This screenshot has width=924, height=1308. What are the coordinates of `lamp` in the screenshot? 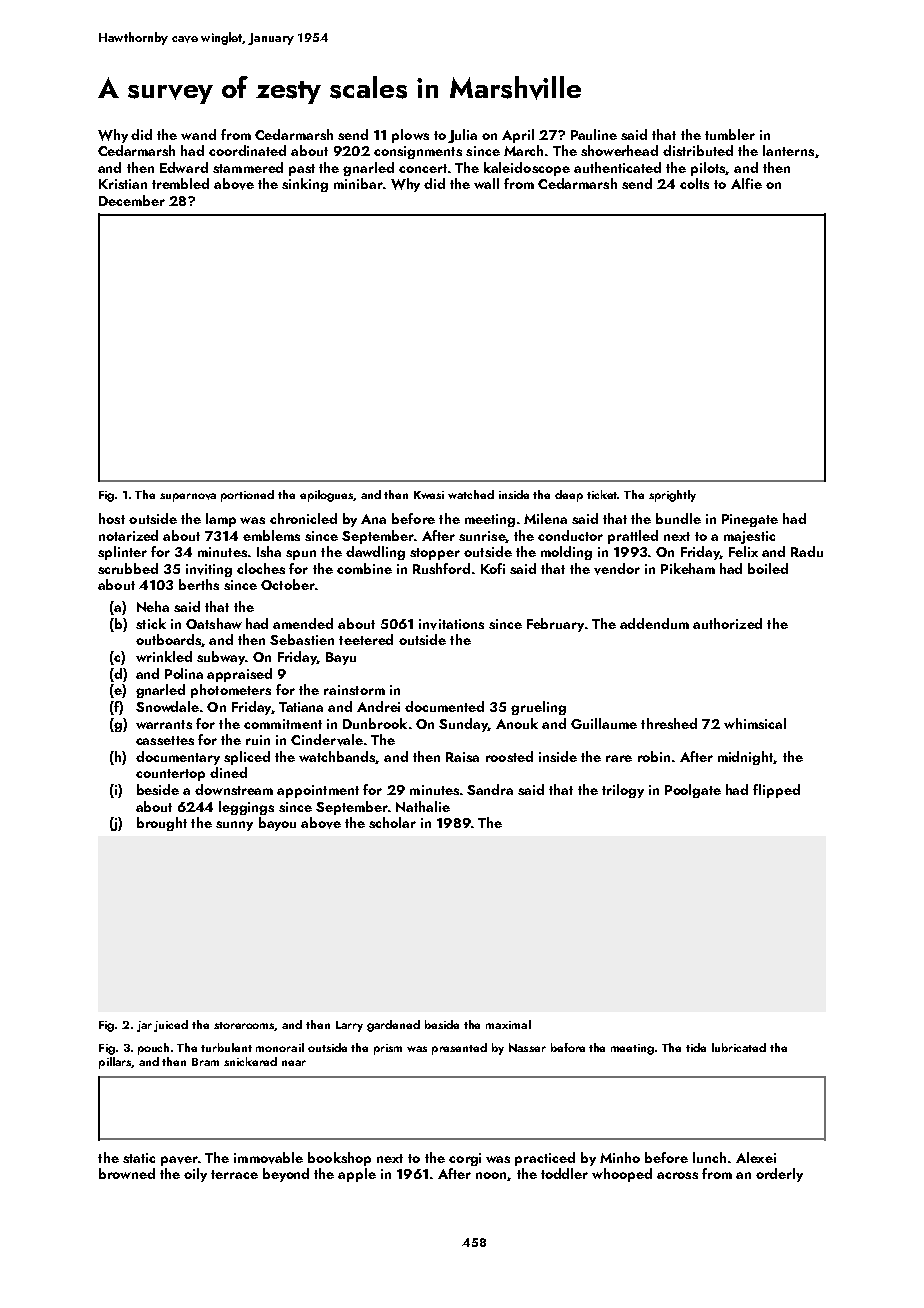 It's located at (221, 520).
